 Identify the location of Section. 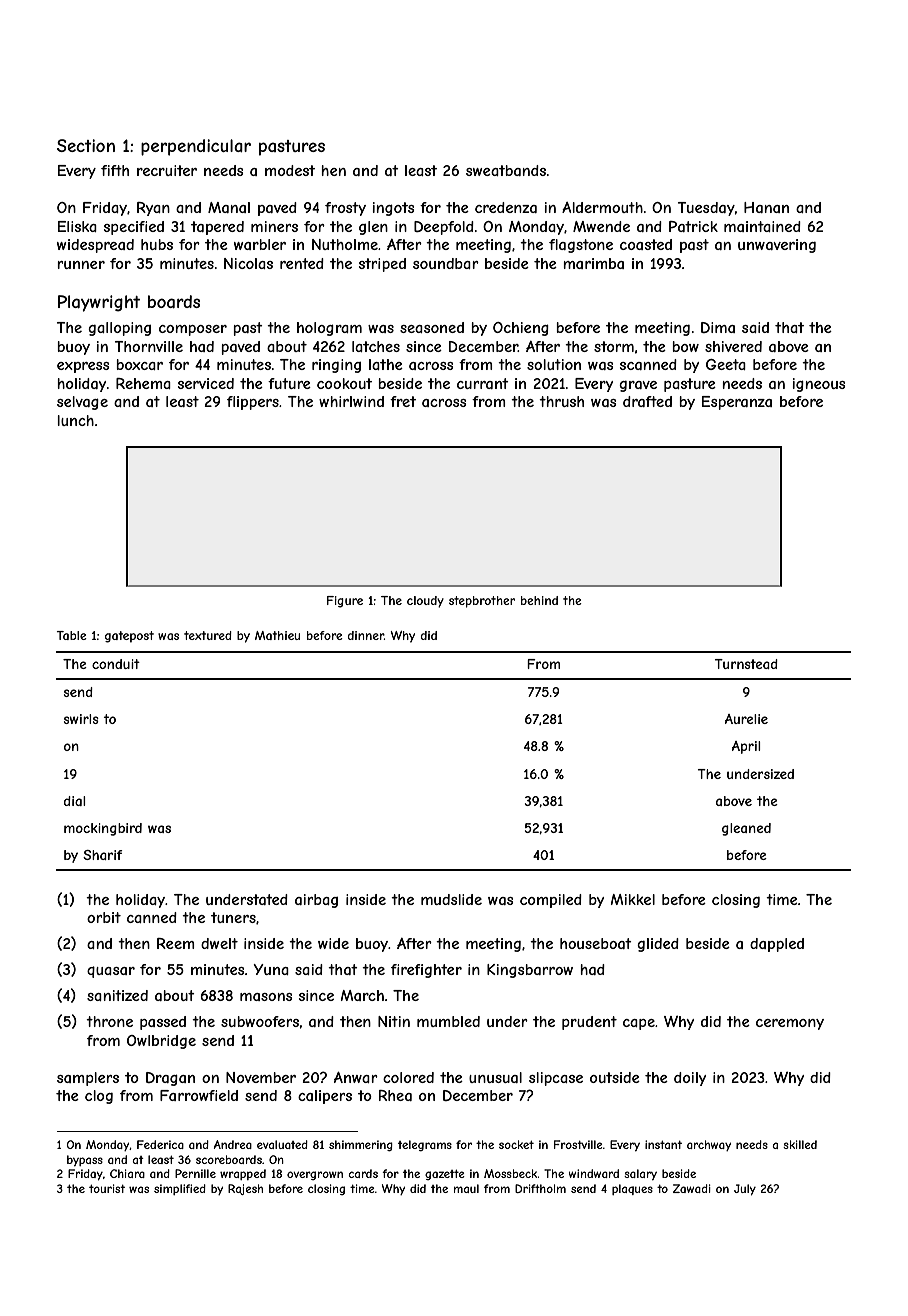
(86, 145).
